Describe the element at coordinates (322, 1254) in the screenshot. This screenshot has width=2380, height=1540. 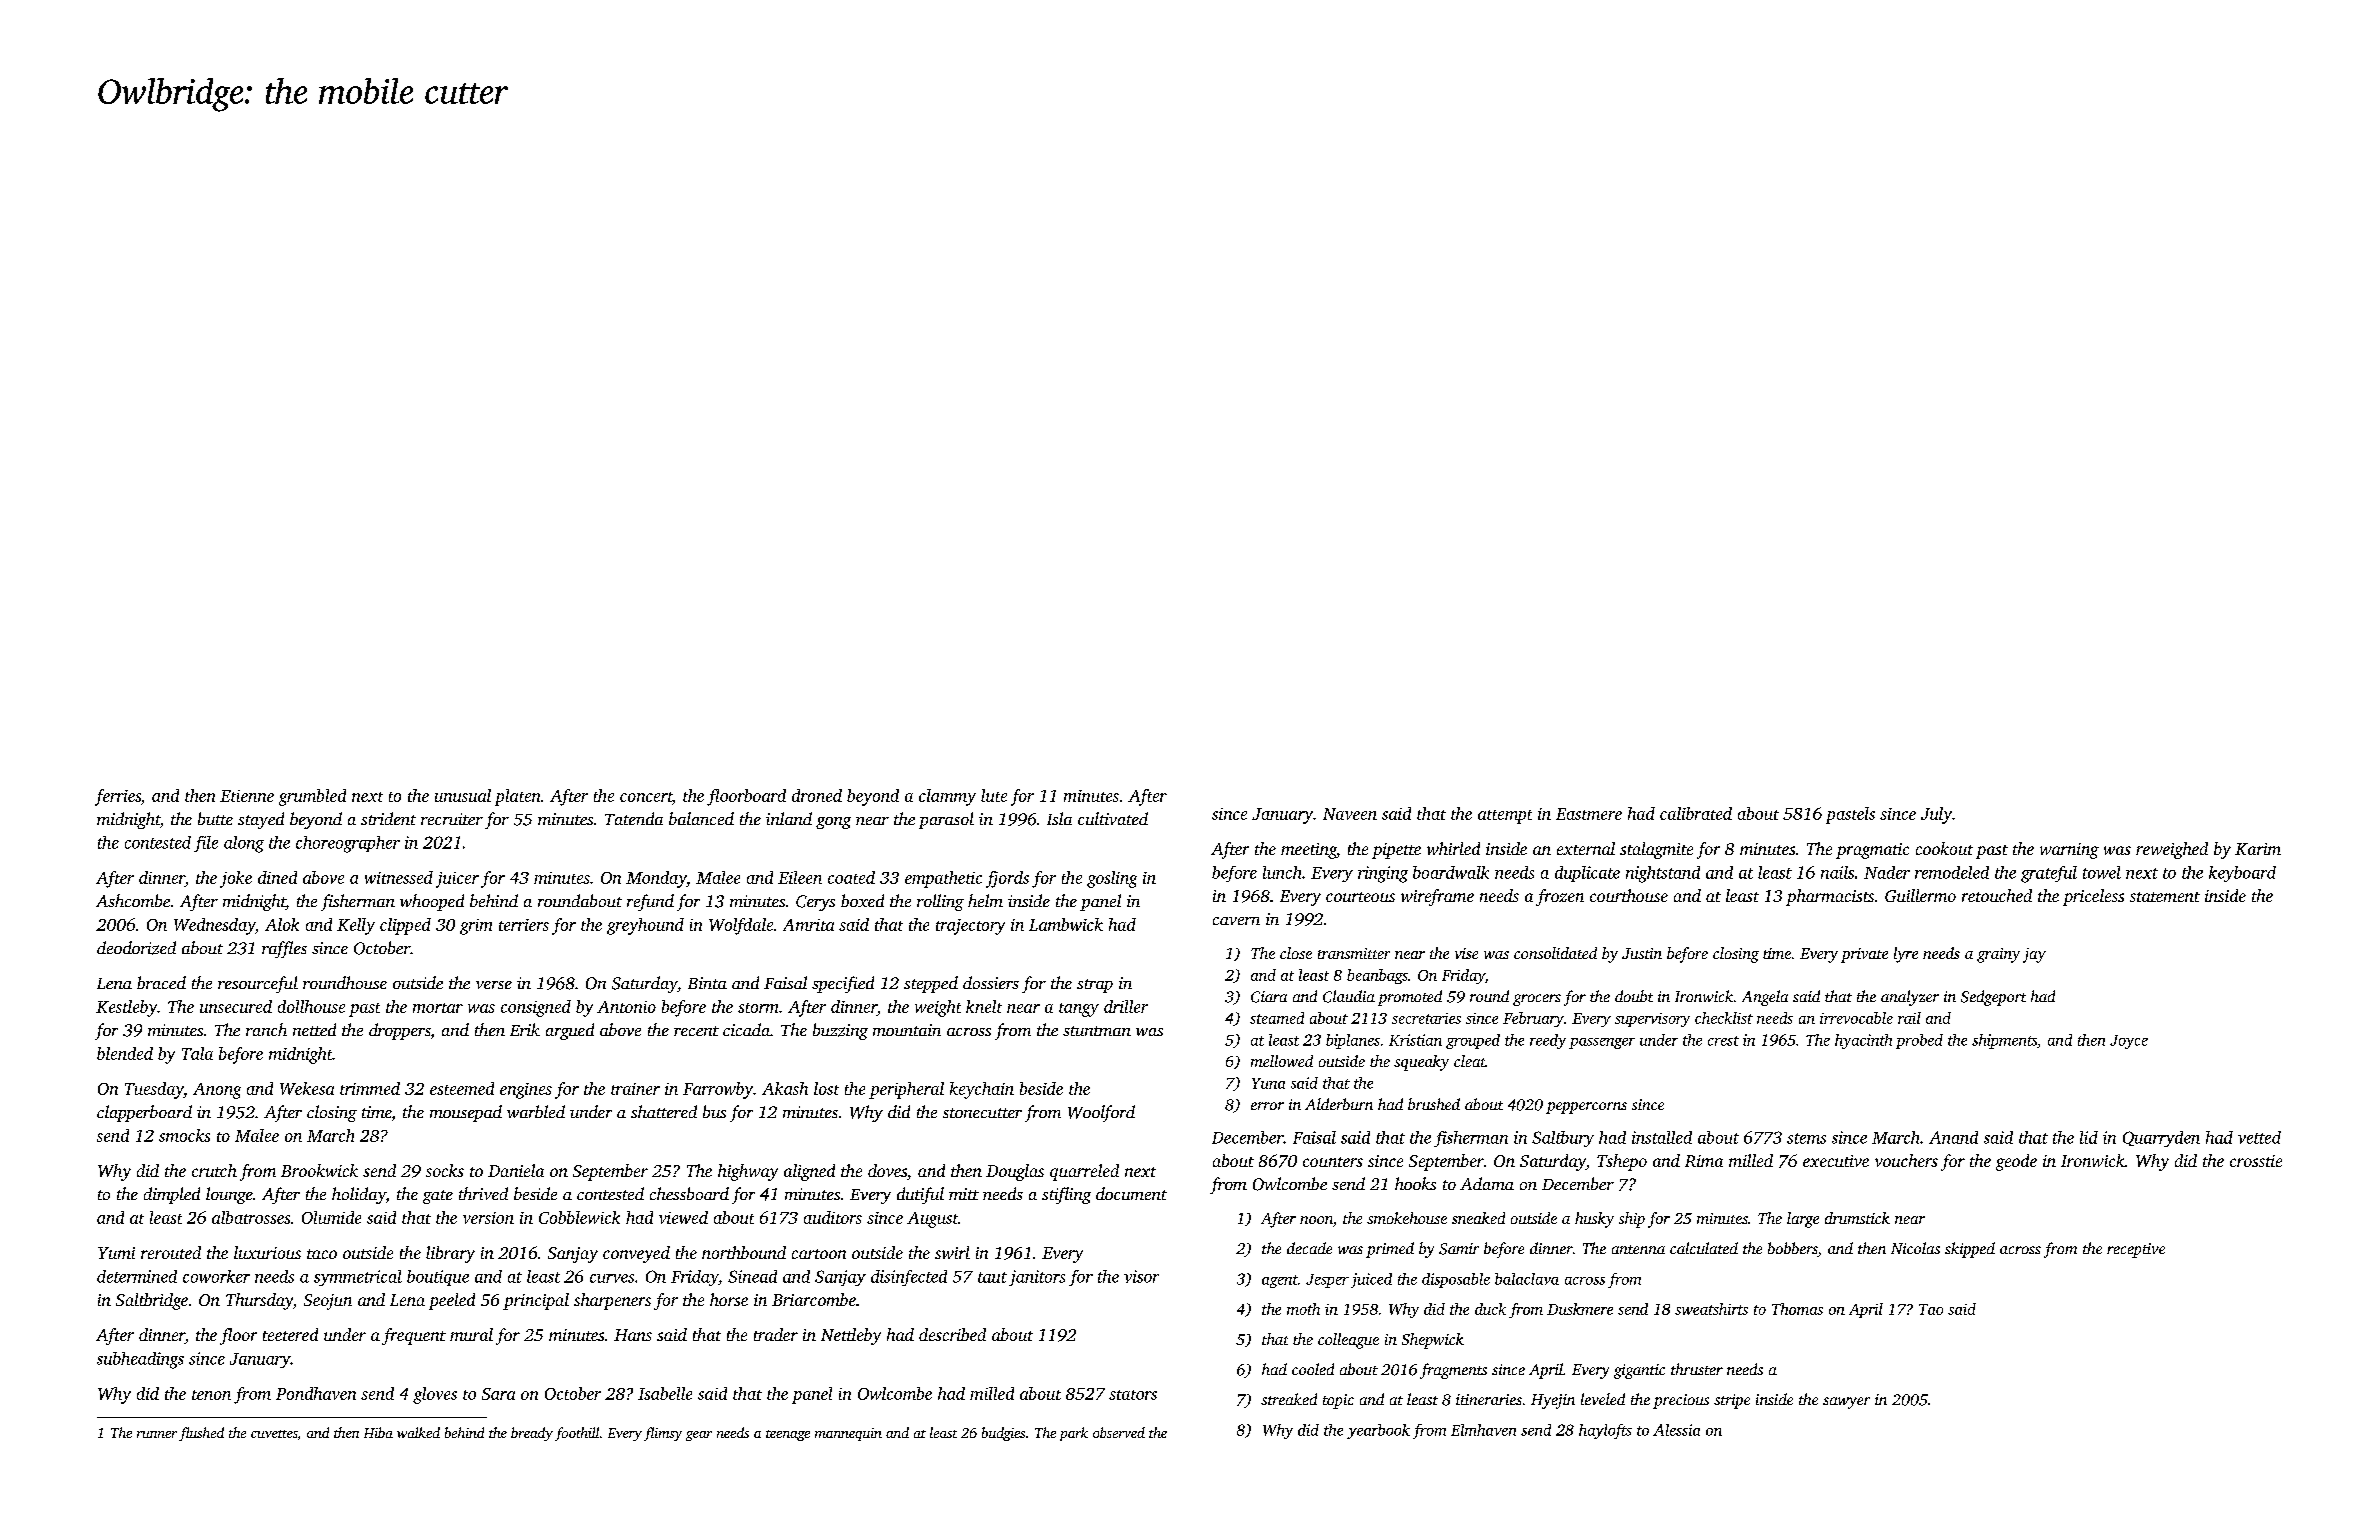
I see `taco` at that location.
